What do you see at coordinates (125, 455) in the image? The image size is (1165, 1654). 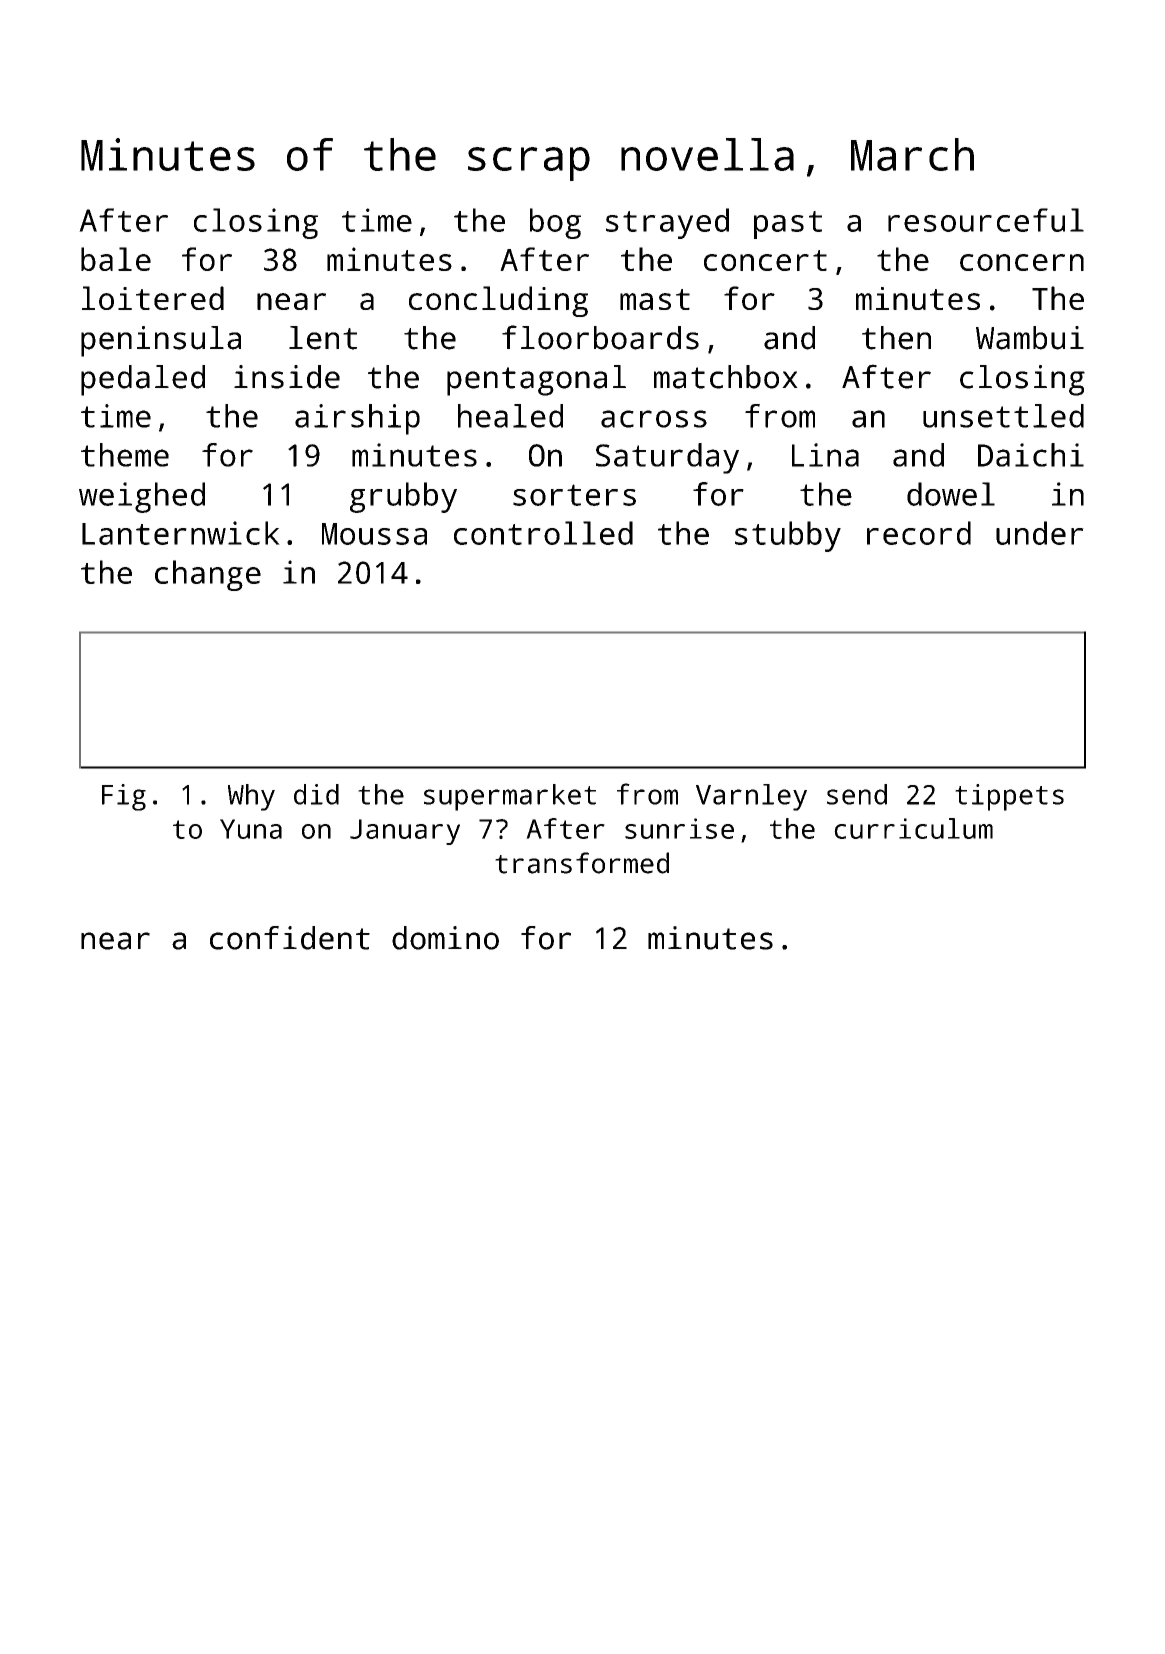 I see `theme` at bounding box center [125, 455].
